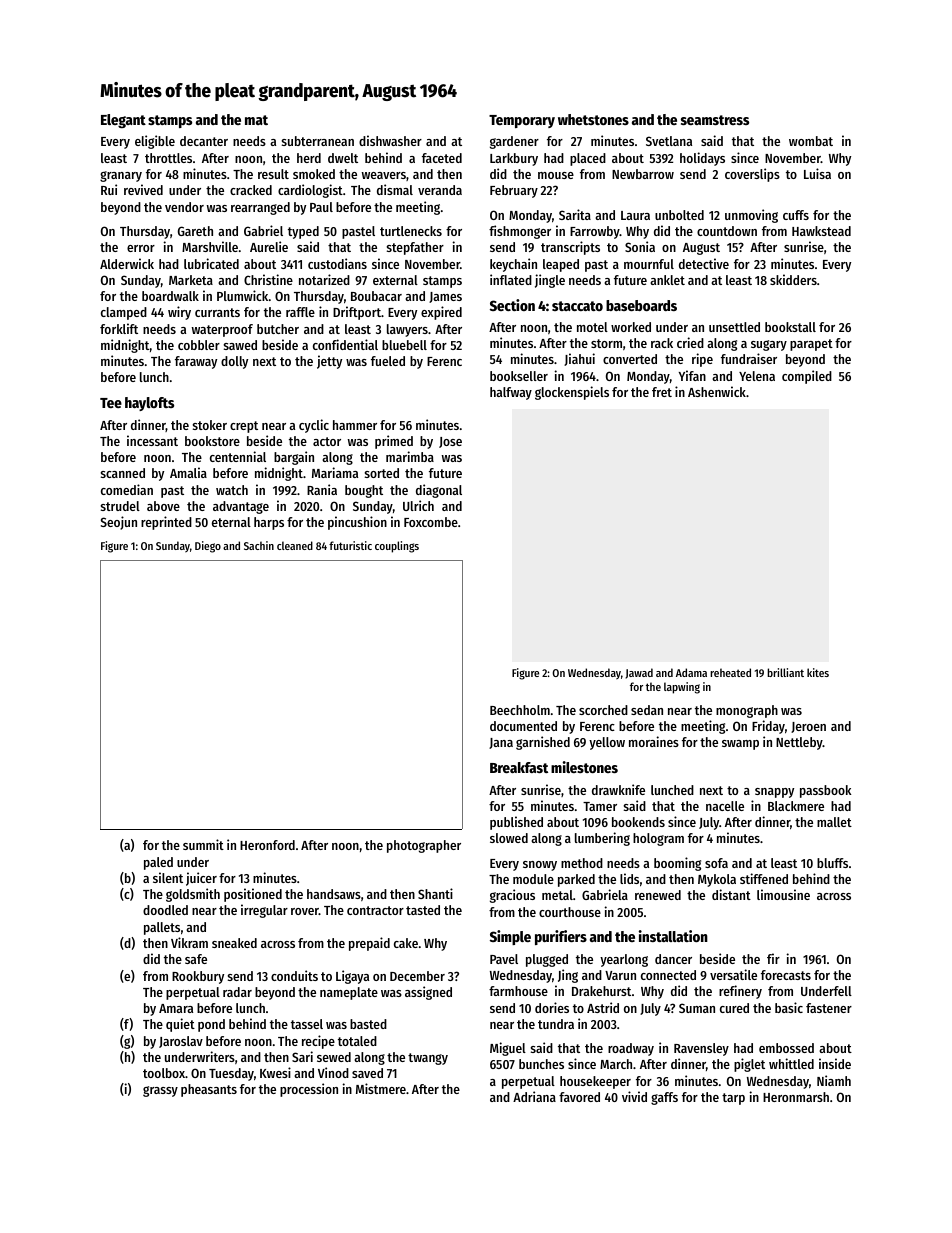  What do you see at coordinates (397, 547) in the document?
I see `couplings` at bounding box center [397, 547].
